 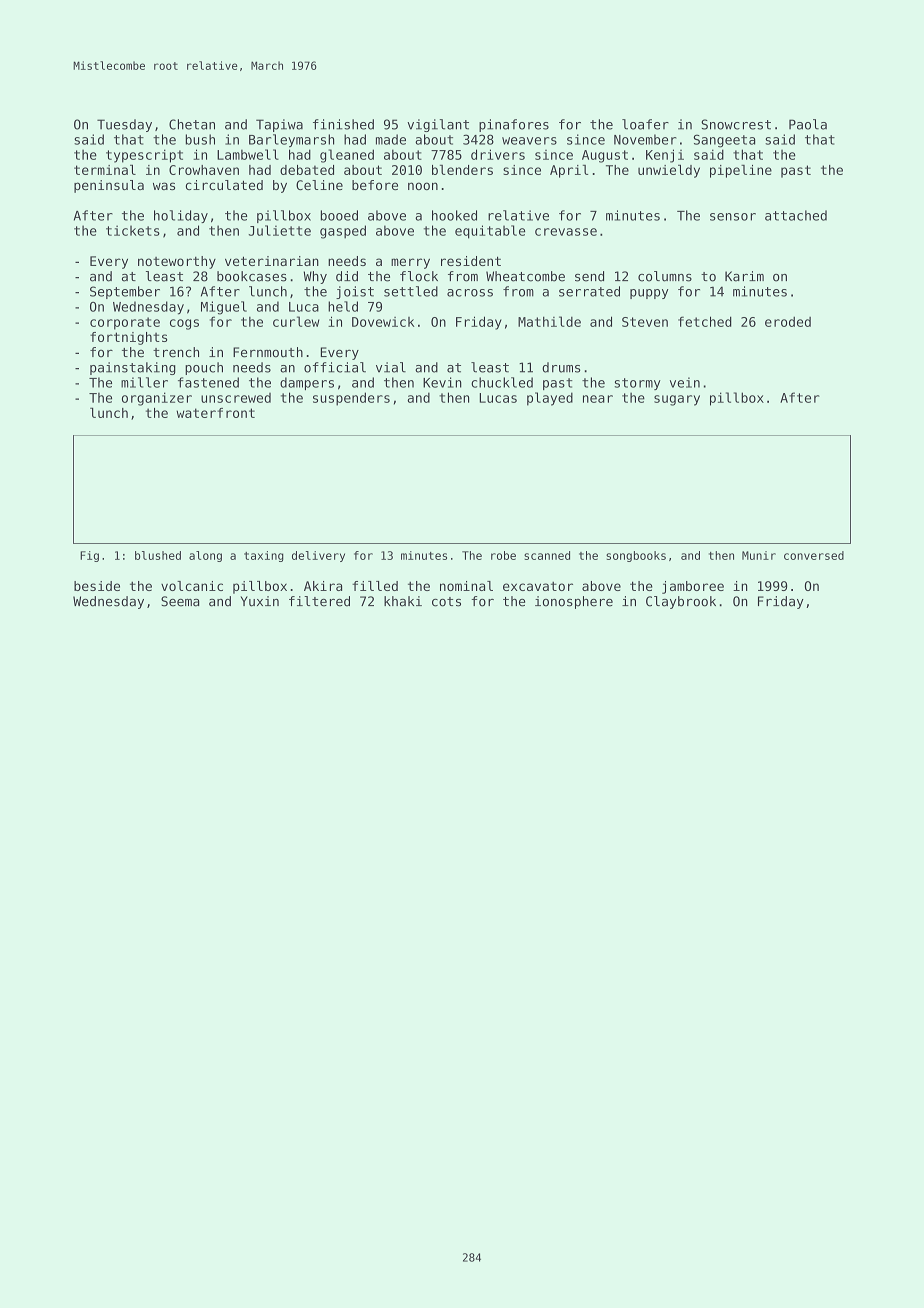 What do you see at coordinates (561, 367) in the image?
I see `drums` at bounding box center [561, 367].
